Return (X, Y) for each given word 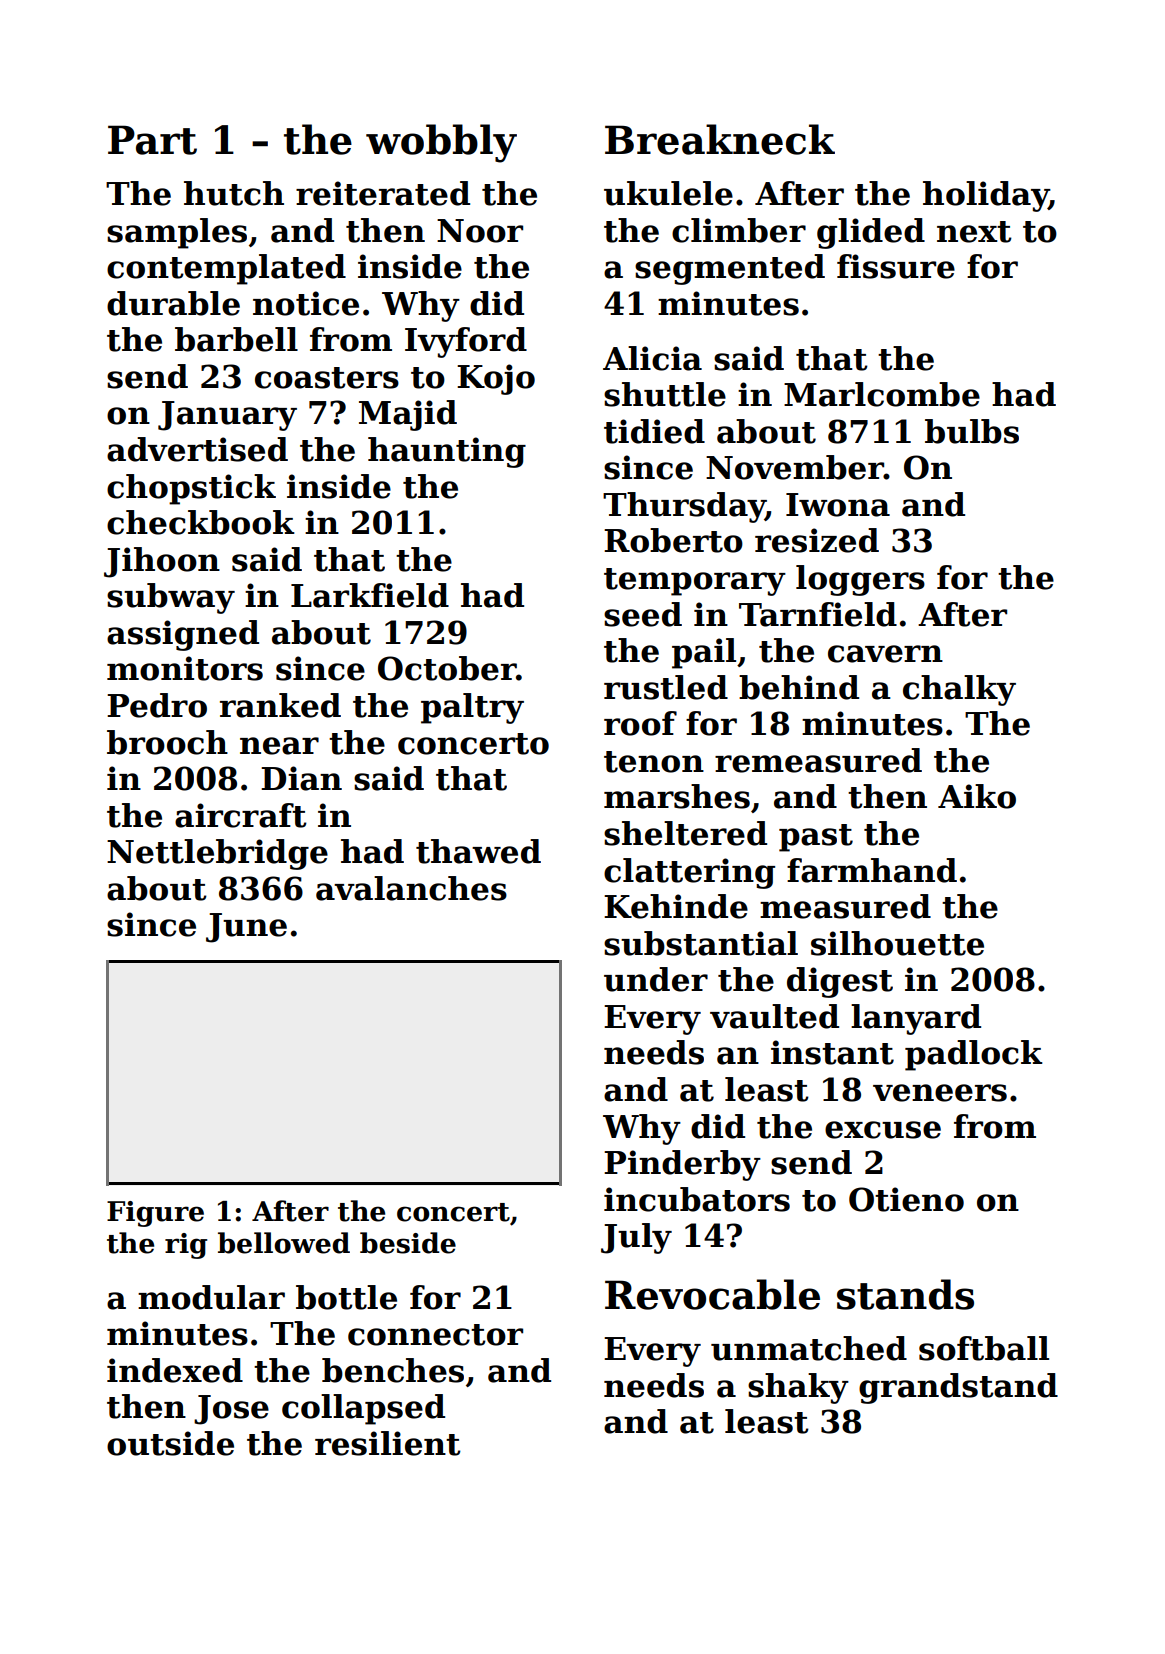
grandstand (958, 1388)
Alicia (652, 358)
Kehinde (676, 906)
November (795, 467)
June (246, 928)
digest (840, 982)
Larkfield (370, 595)
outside (170, 1443)
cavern (885, 654)
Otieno (906, 1199)
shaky (798, 1388)
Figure (155, 1214)
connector (435, 1335)
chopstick (191, 489)
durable (173, 303)
